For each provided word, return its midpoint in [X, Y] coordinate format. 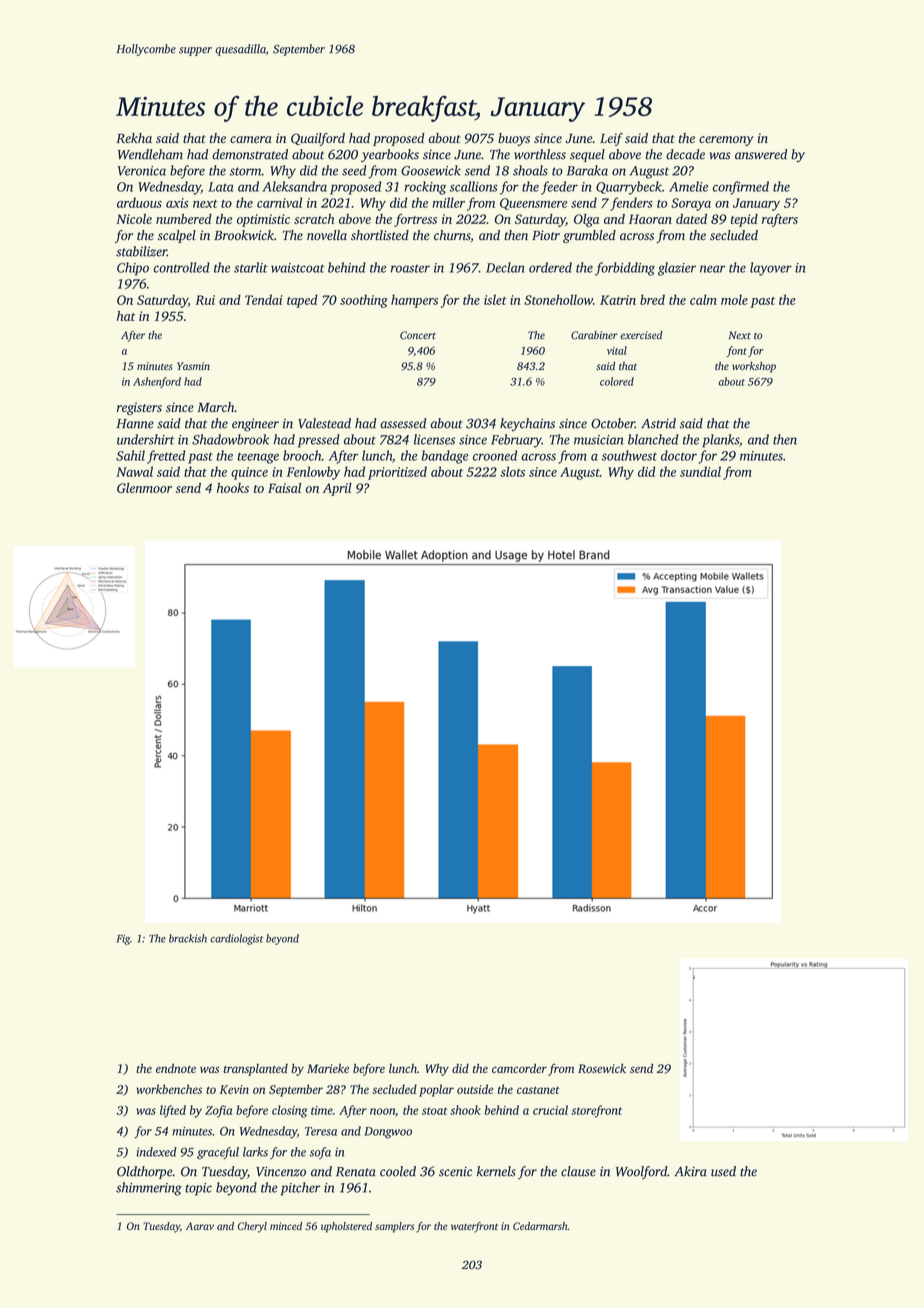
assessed [403, 423]
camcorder [519, 1068]
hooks [233, 488]
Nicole [134, 219]
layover [771, 269]
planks [720, 441]
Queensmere [533, 204]
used [723, 1171]
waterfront [474, 1227]
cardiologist [236, 939]
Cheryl [252, 1227]
